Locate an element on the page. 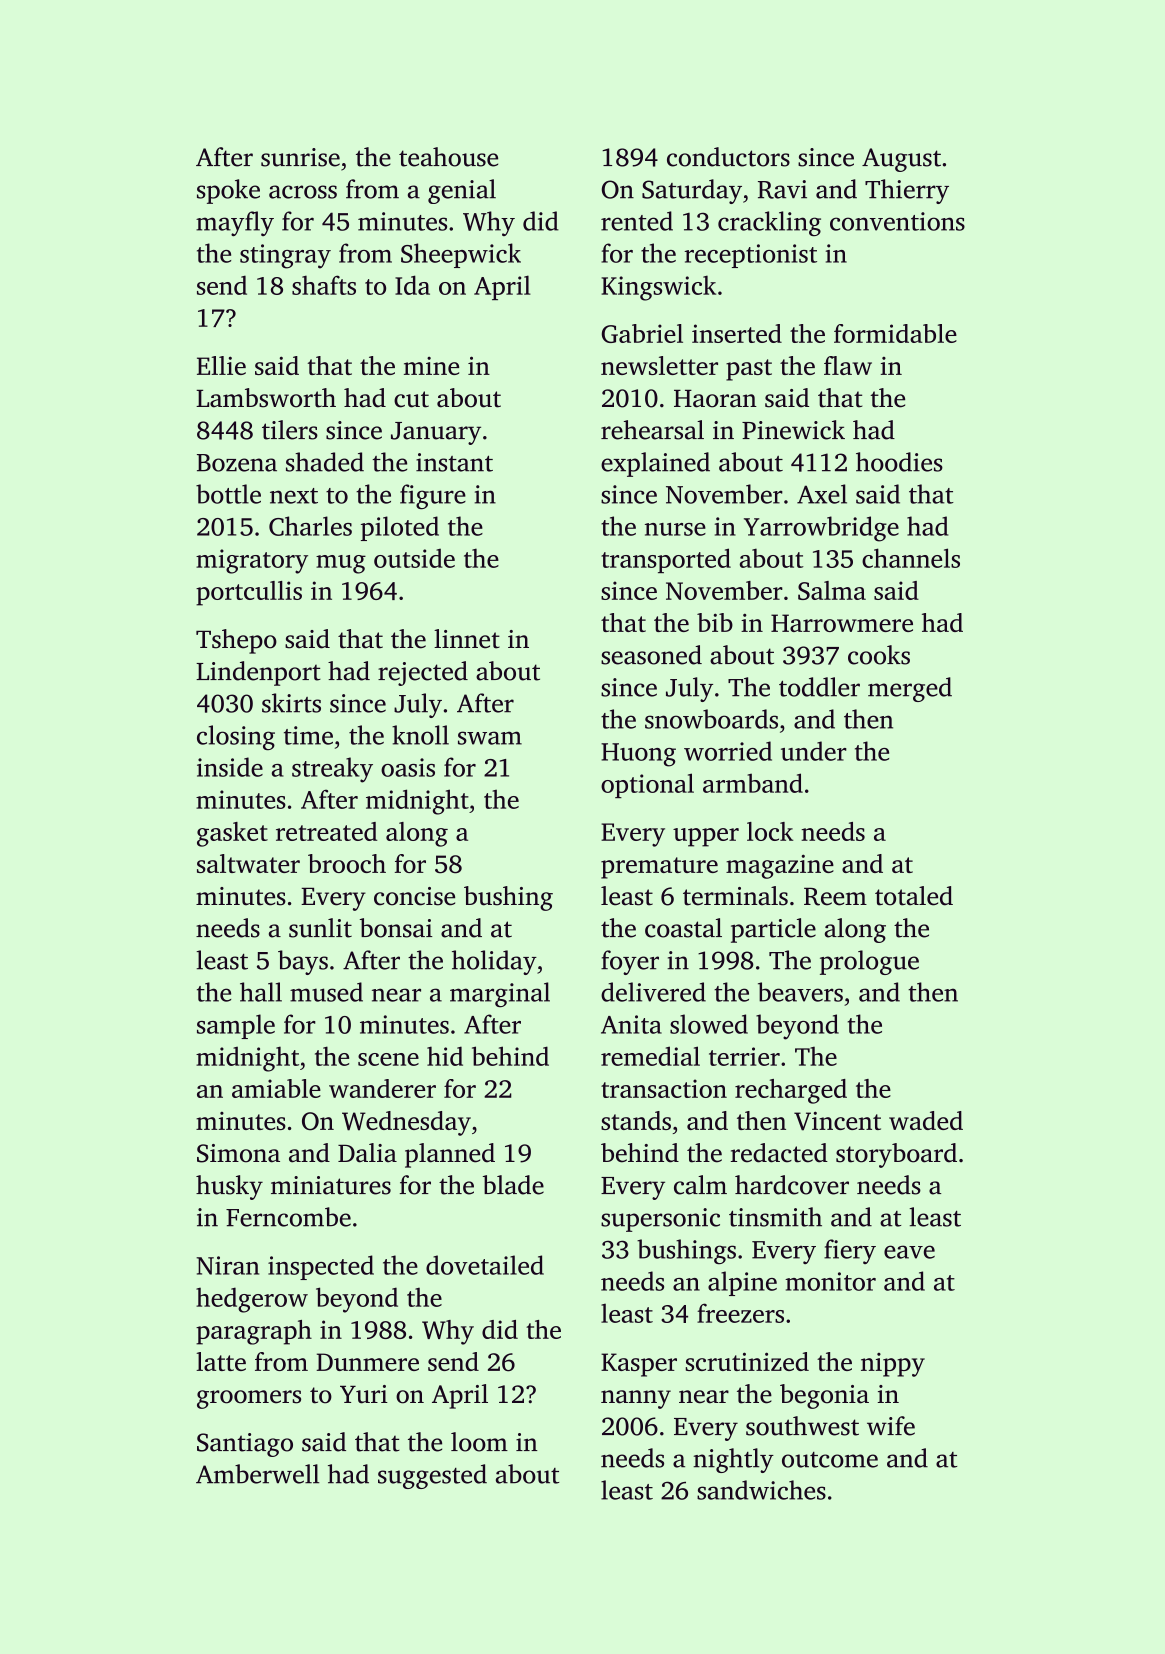  Axel is located at coordinates (822, 494).
